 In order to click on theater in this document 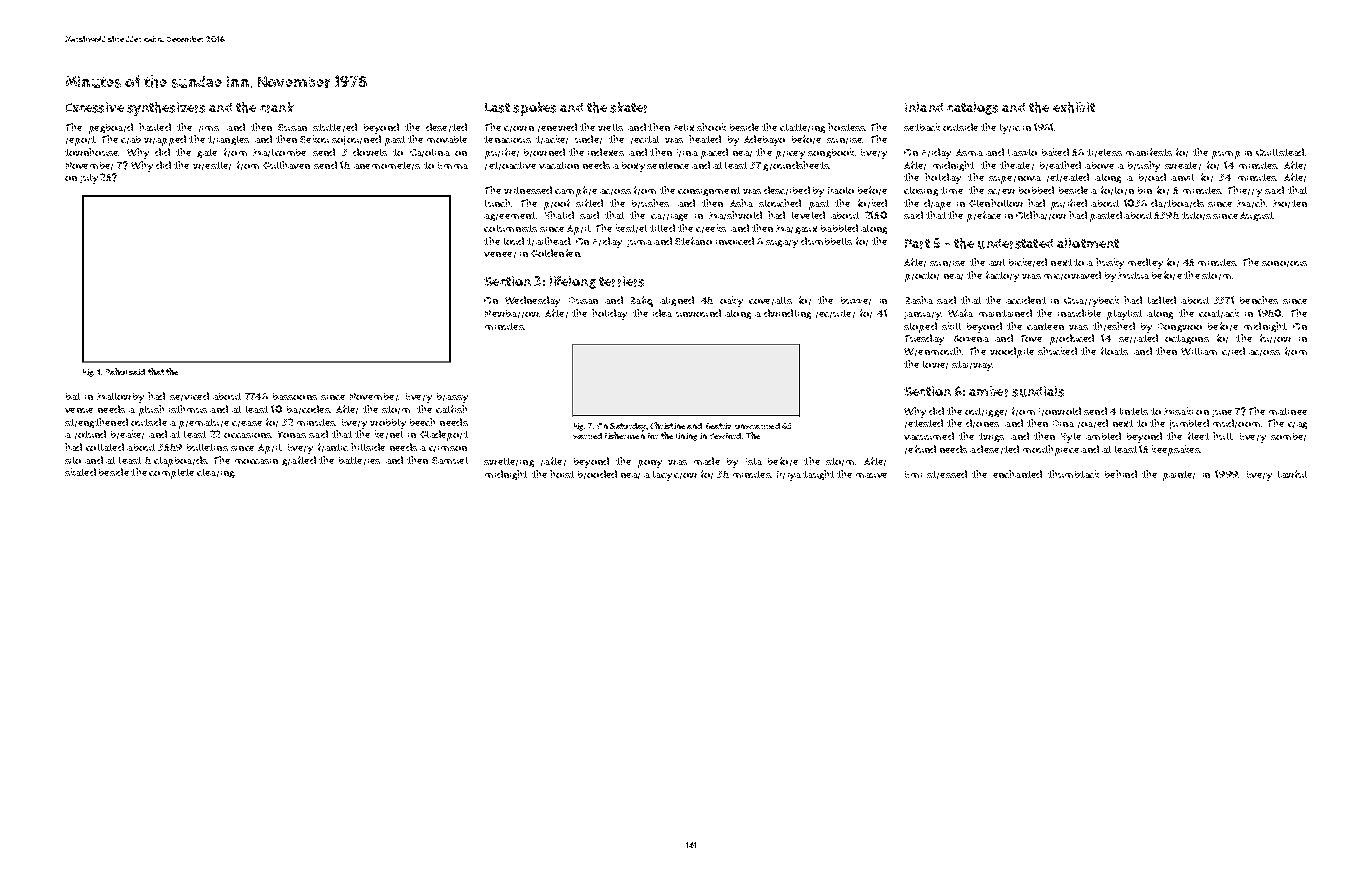, I will do `click(1017, 165)`.
